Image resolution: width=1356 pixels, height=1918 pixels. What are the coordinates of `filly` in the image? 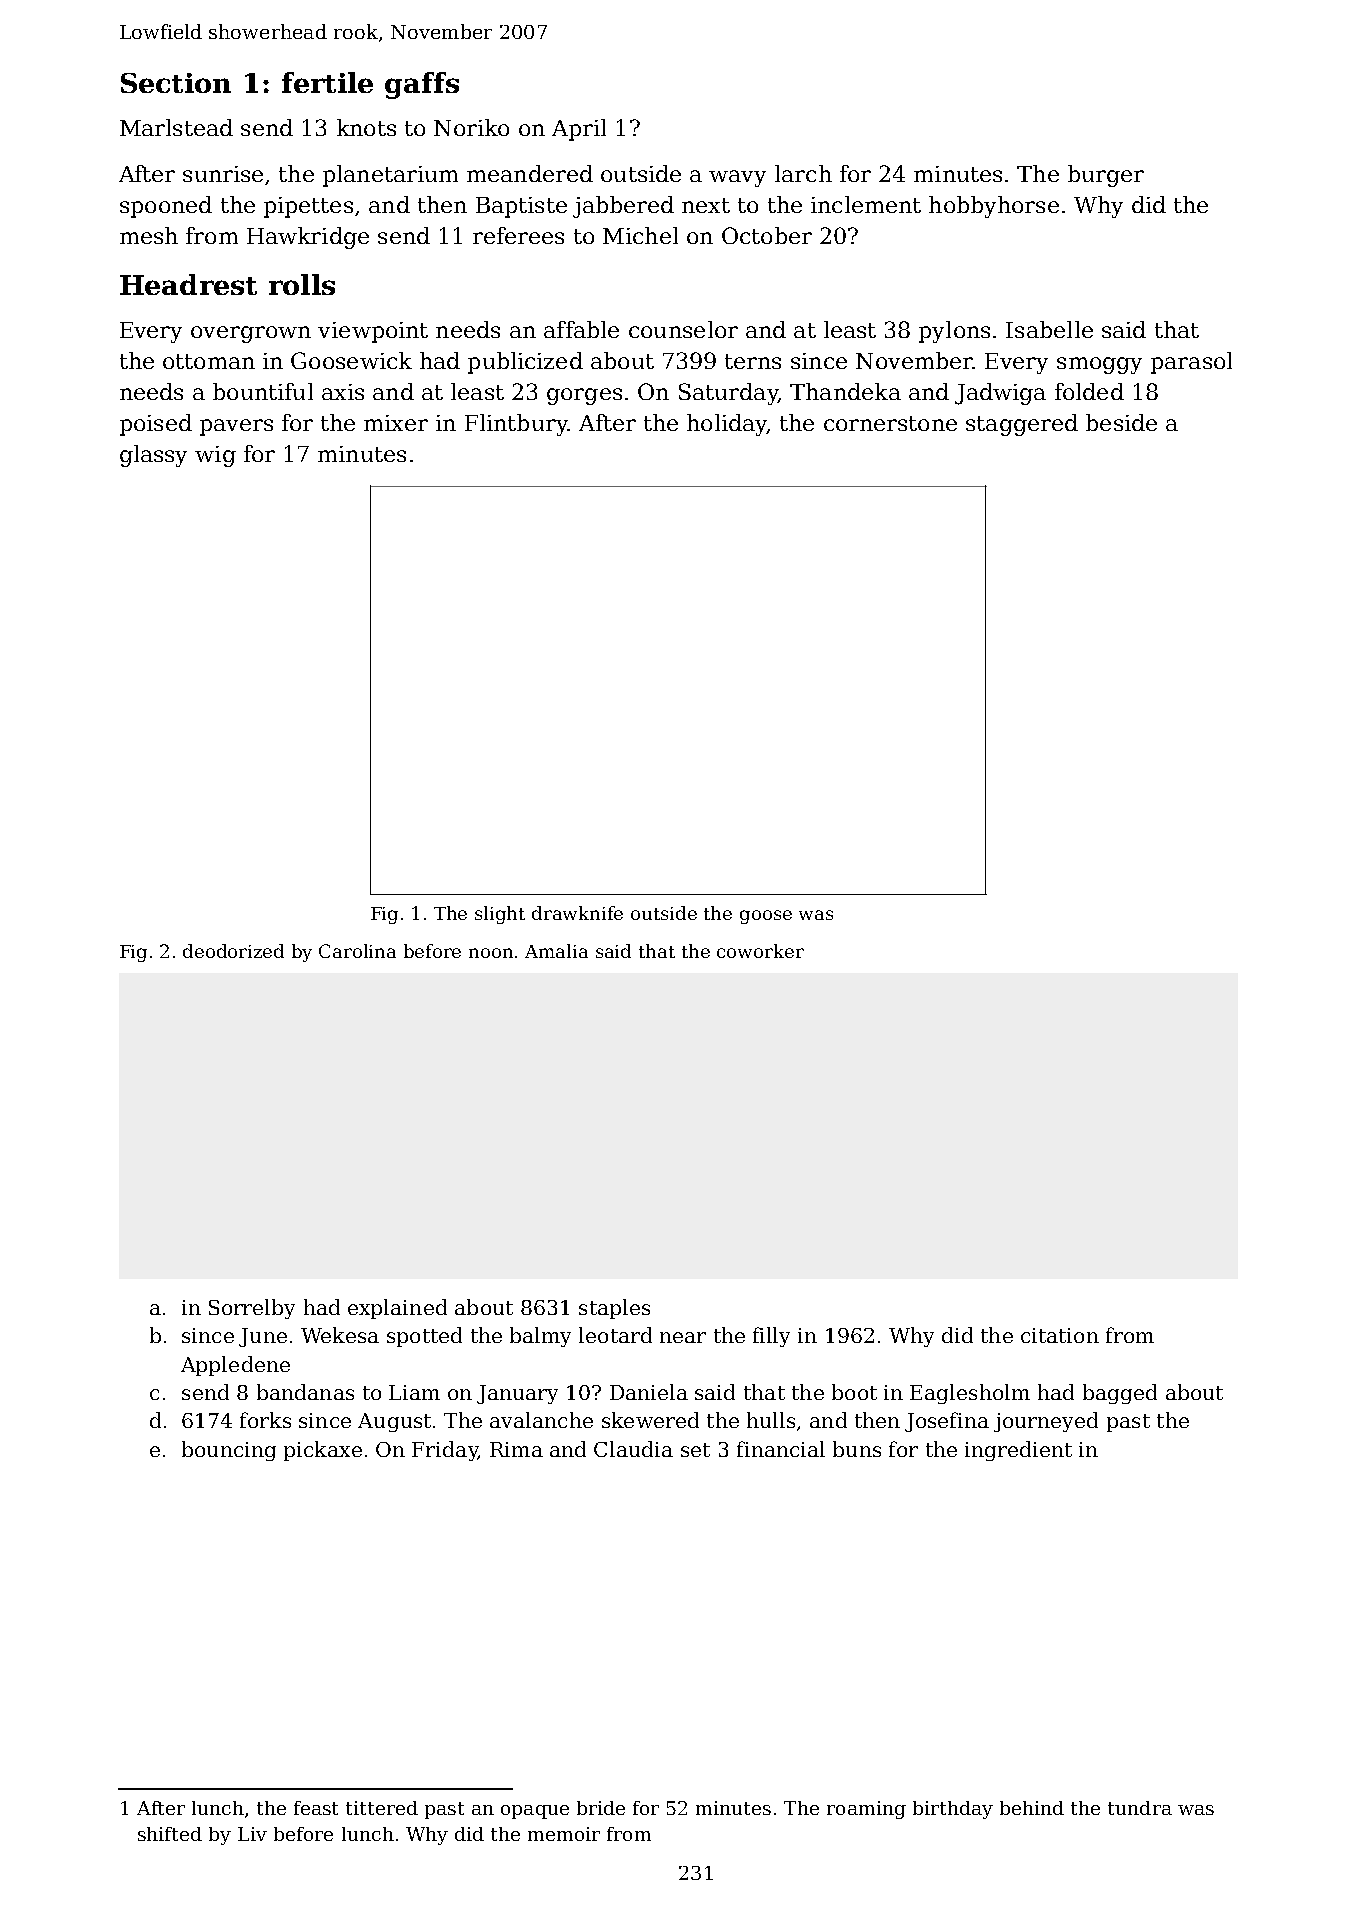 It's located at (771, 1337).
